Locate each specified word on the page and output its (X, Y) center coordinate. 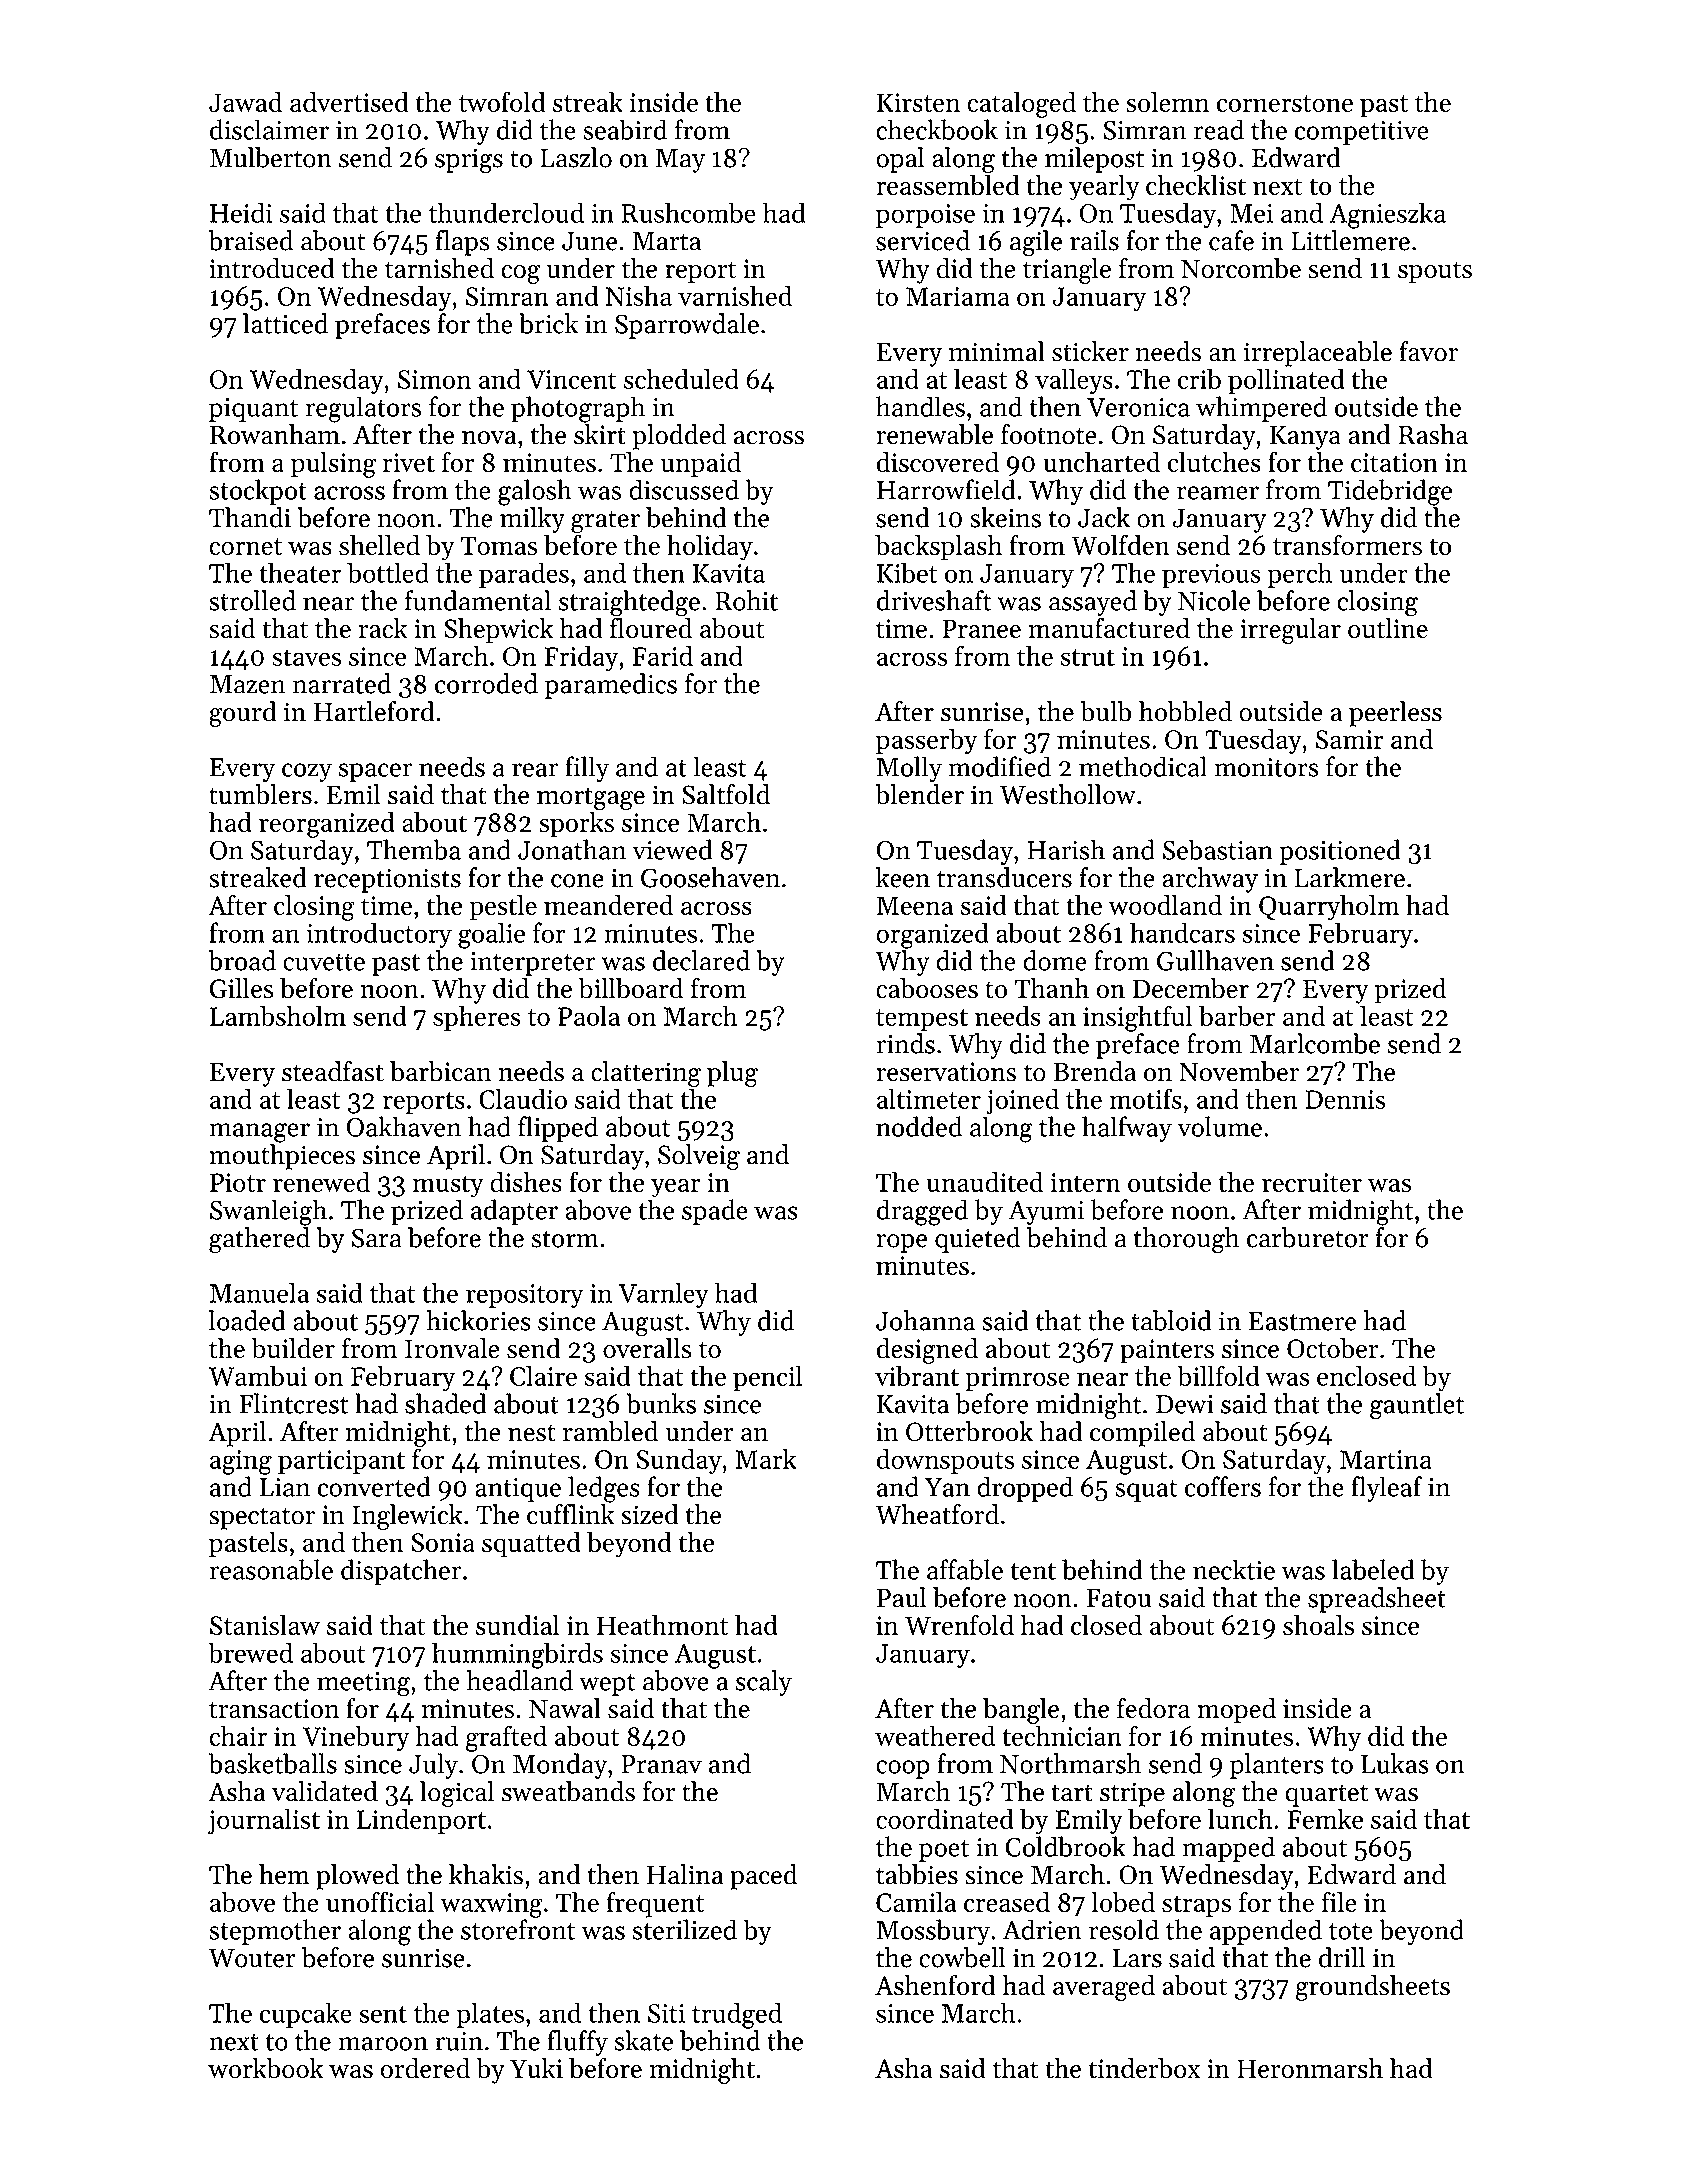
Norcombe (1241, 268)
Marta (666, 241)
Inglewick (407, 1517)
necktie (1234, 1569)
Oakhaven (404, 1126)
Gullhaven (1215, 960)
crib (1199, 378)
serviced (923, 240)
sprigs (469, 161)
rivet (409, 462)
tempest (922, 1020)
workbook (265, 2068)
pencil (767, 1378)
